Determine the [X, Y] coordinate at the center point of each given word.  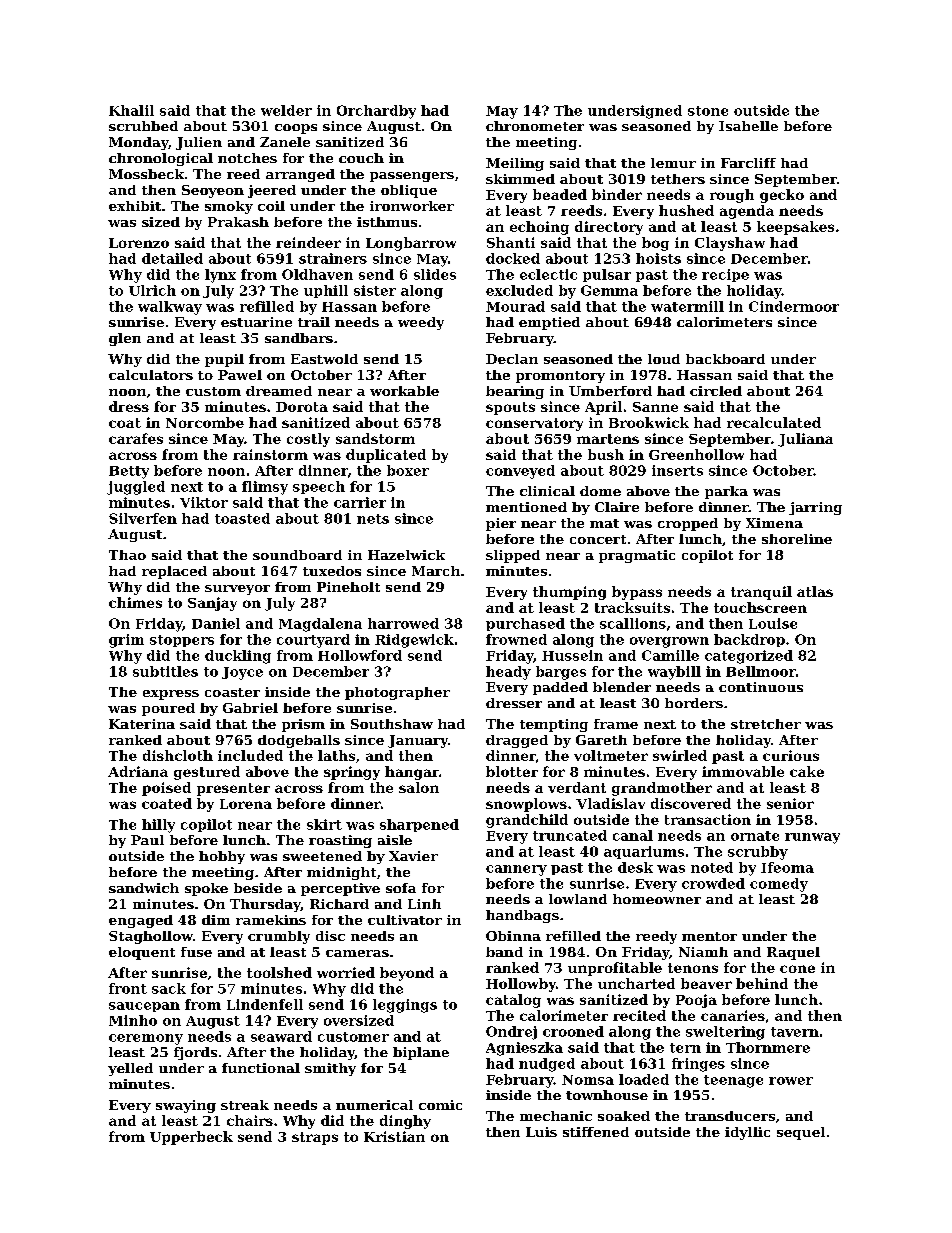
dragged [517, 741]
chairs [250, 1120]
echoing [539, 228]
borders [694, 703]
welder [286, 110]
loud [664, 359]
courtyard [313, 641]
